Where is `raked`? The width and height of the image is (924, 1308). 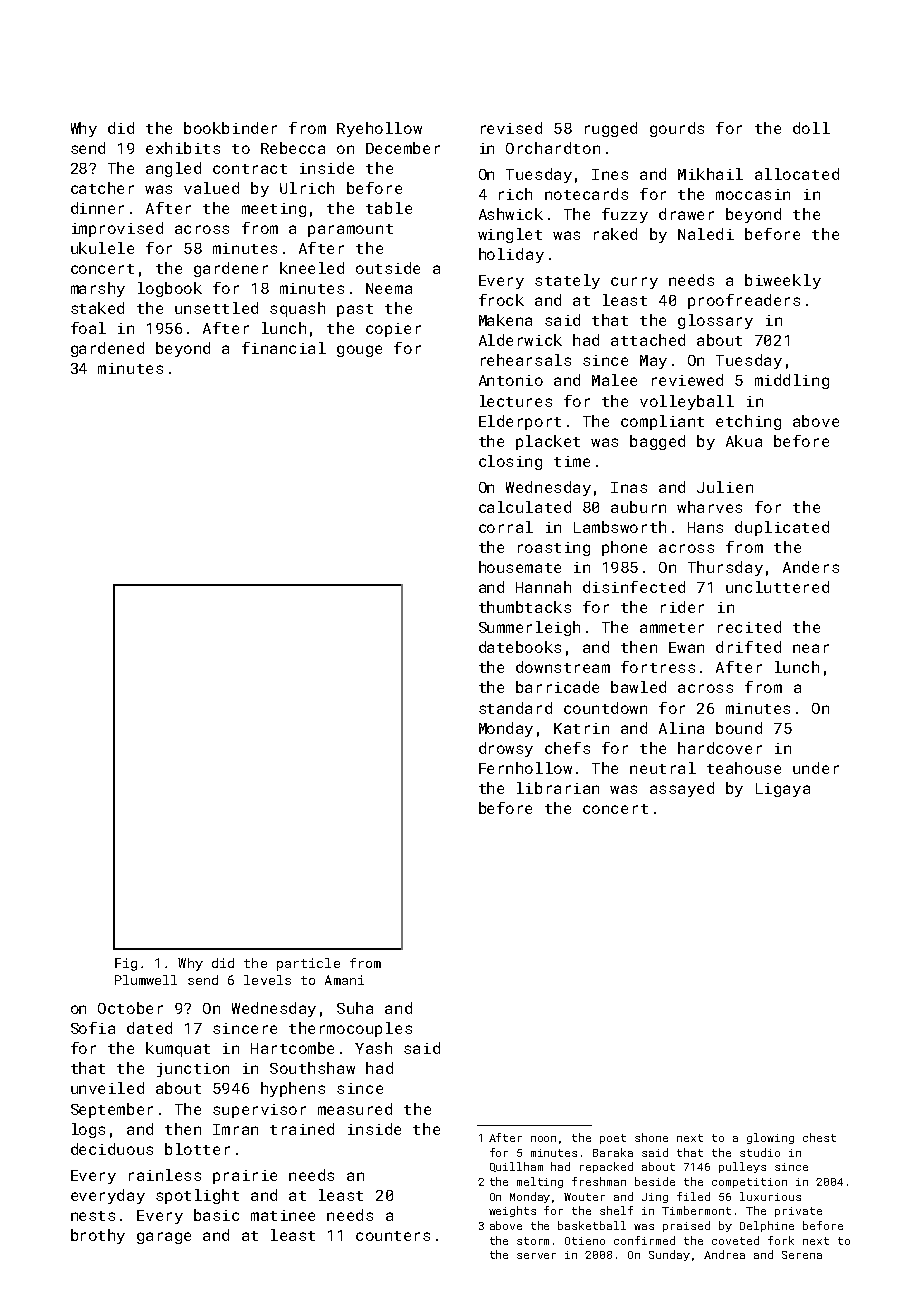 raked is located at coordinates (615, 234).
